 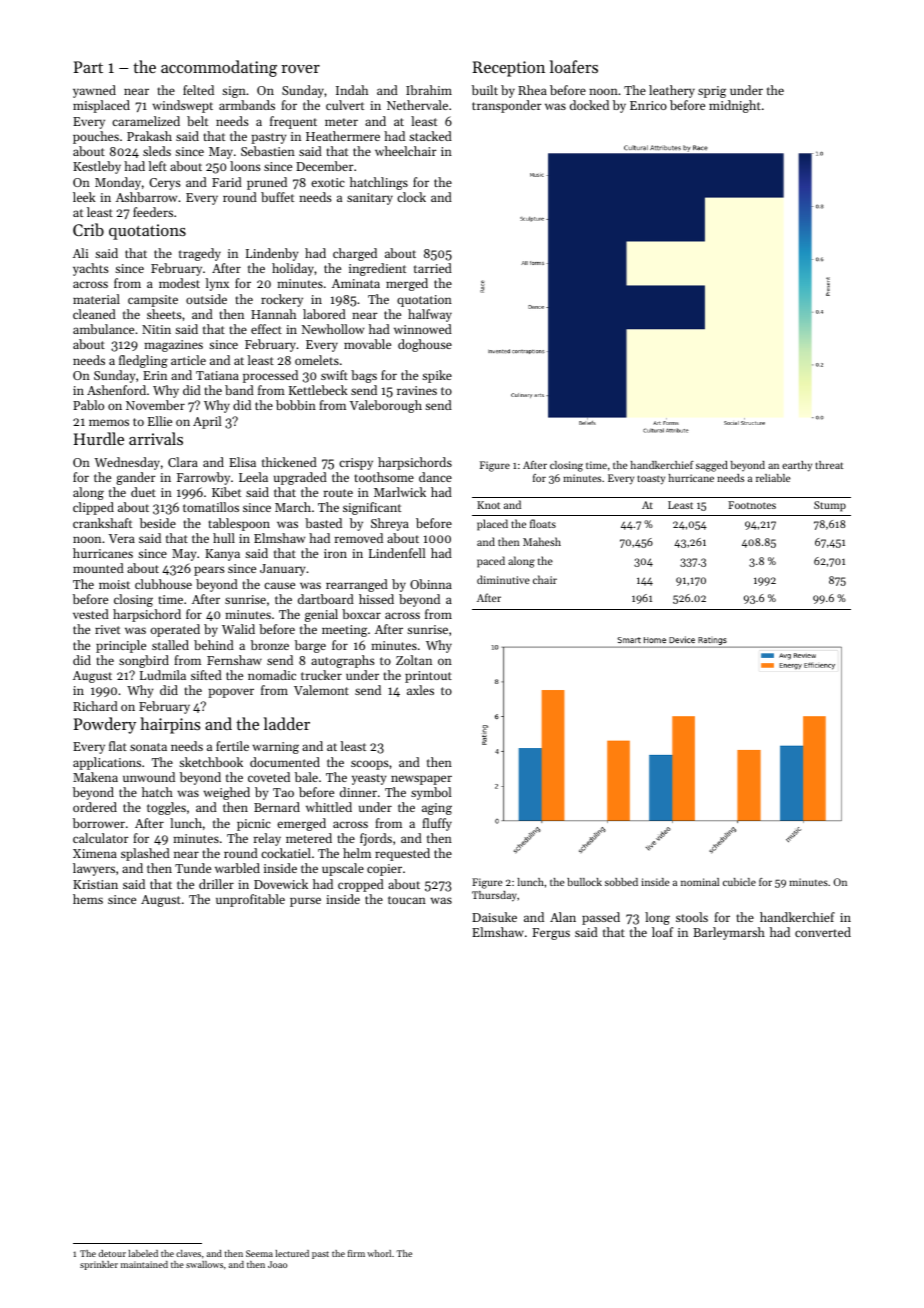 I want to click on rover, so click(x=300, y=69).
